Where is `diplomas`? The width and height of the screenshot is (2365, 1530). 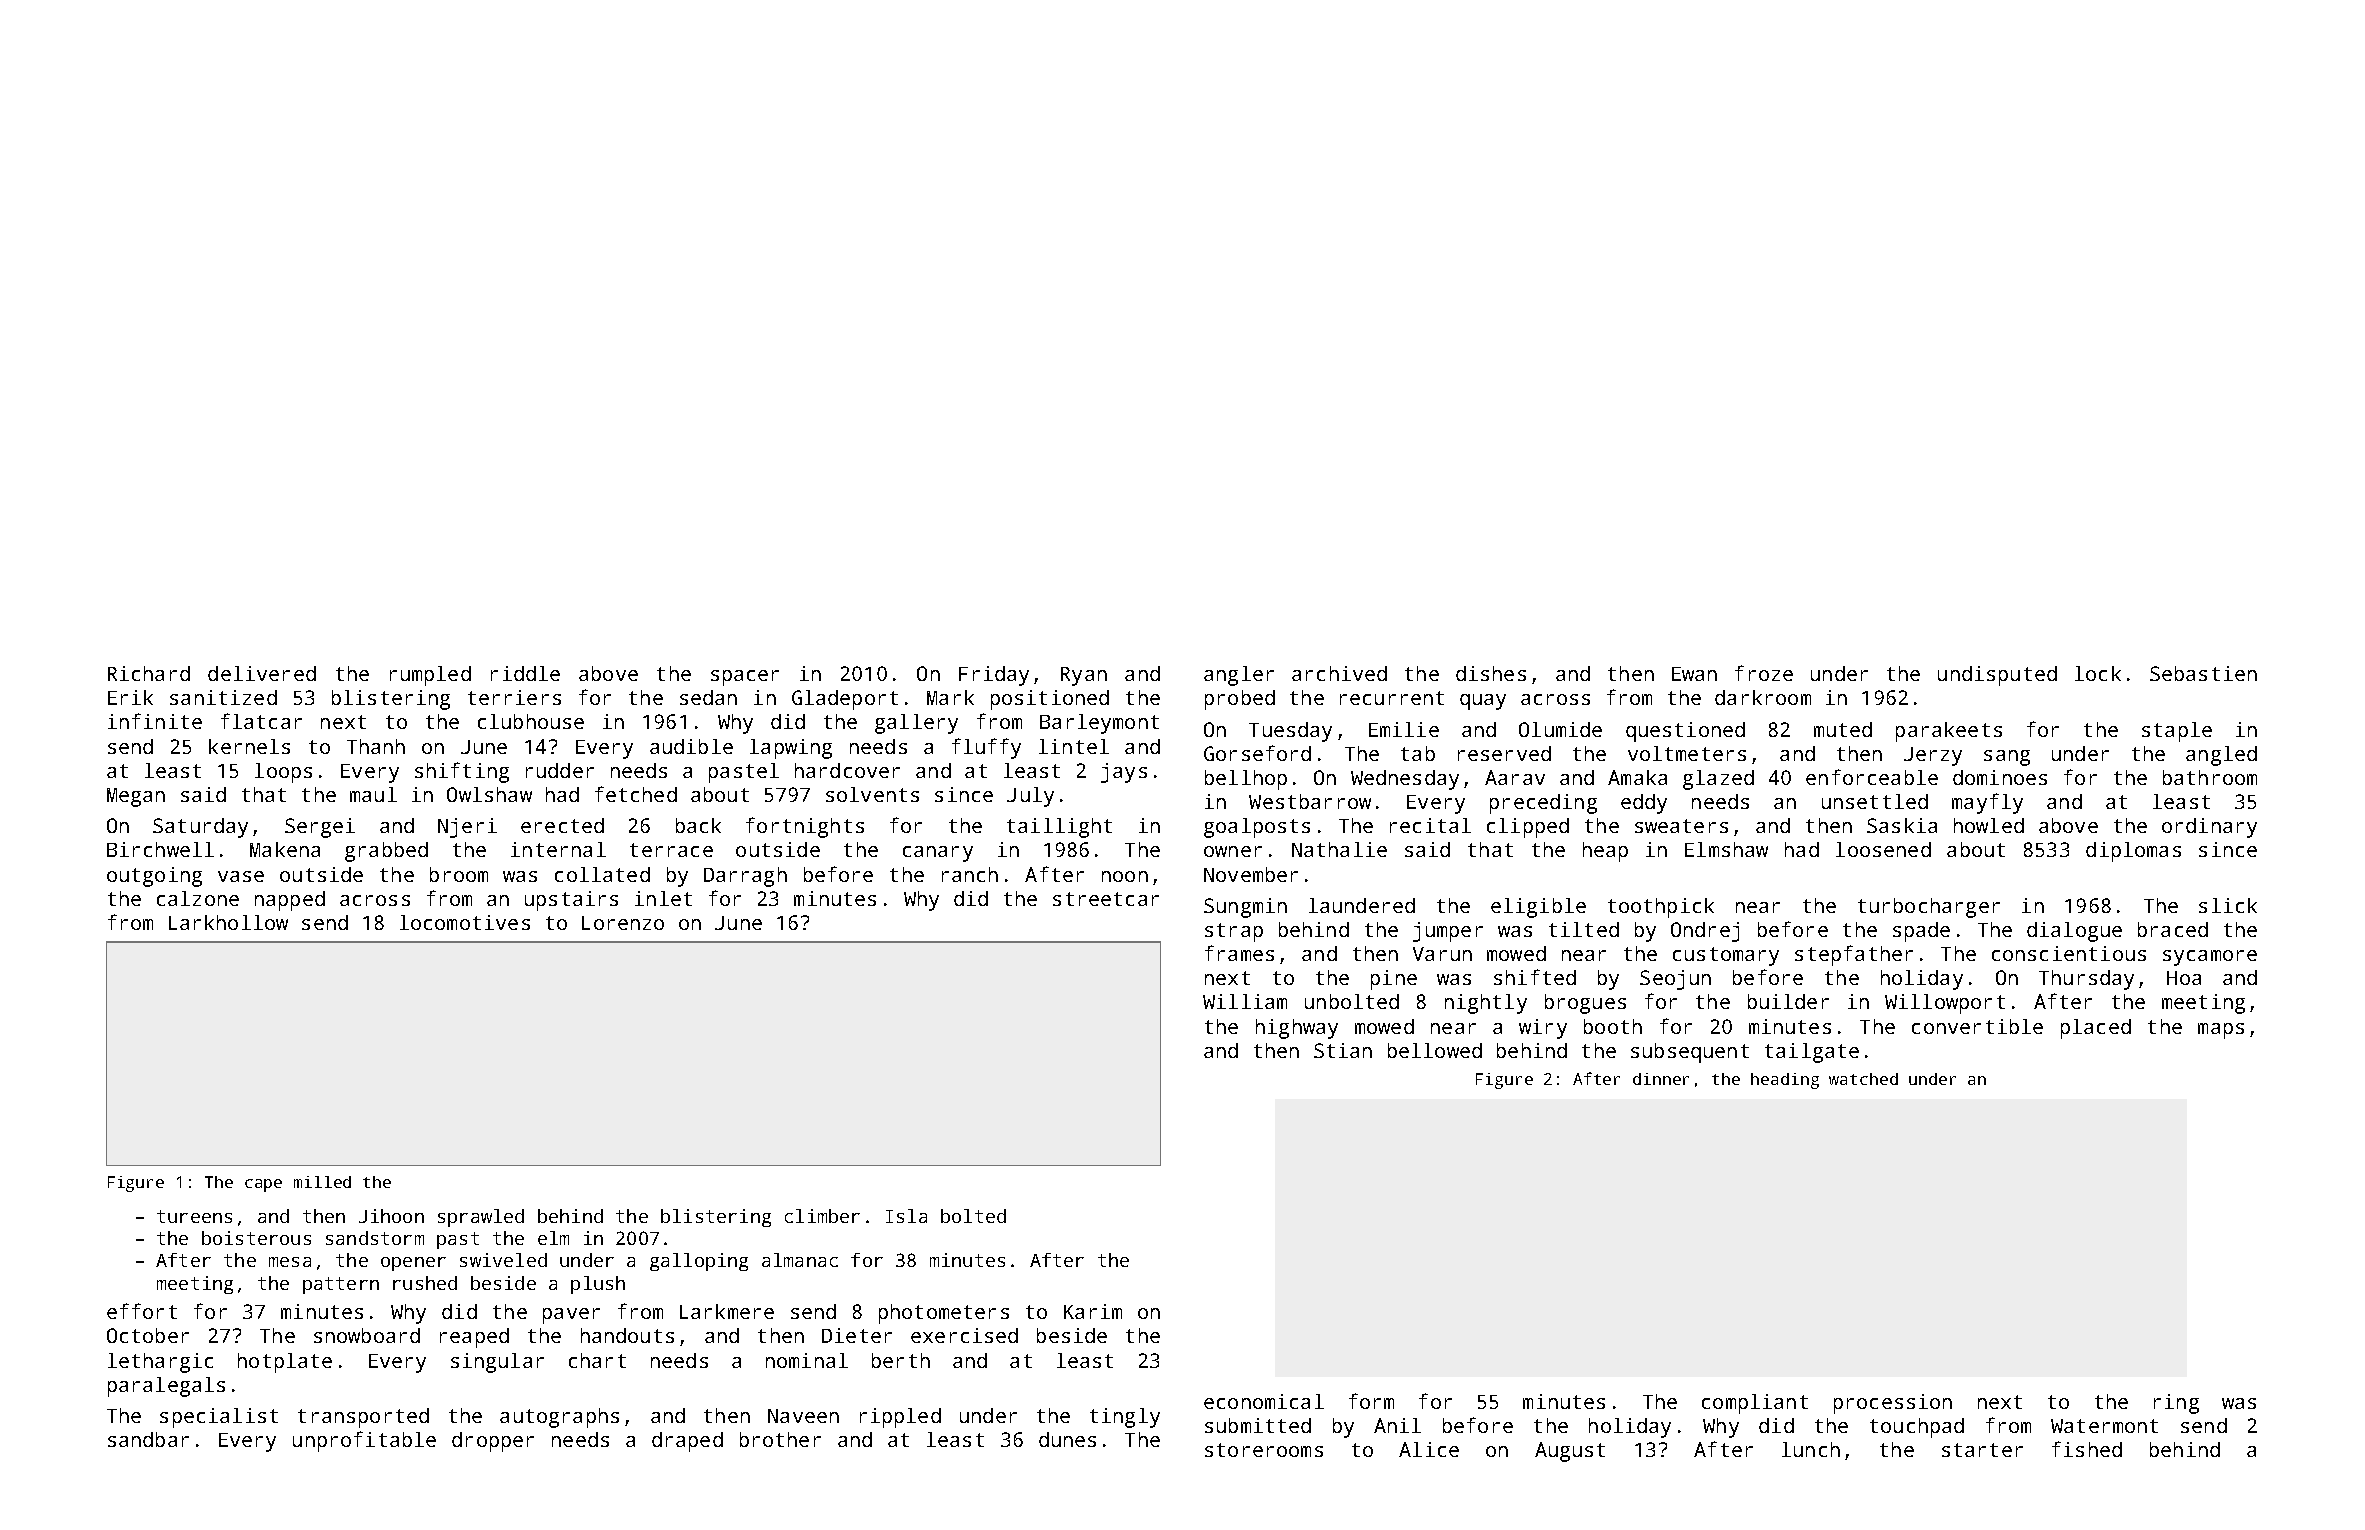 diplomas is located at coordinates (2133, 852).
